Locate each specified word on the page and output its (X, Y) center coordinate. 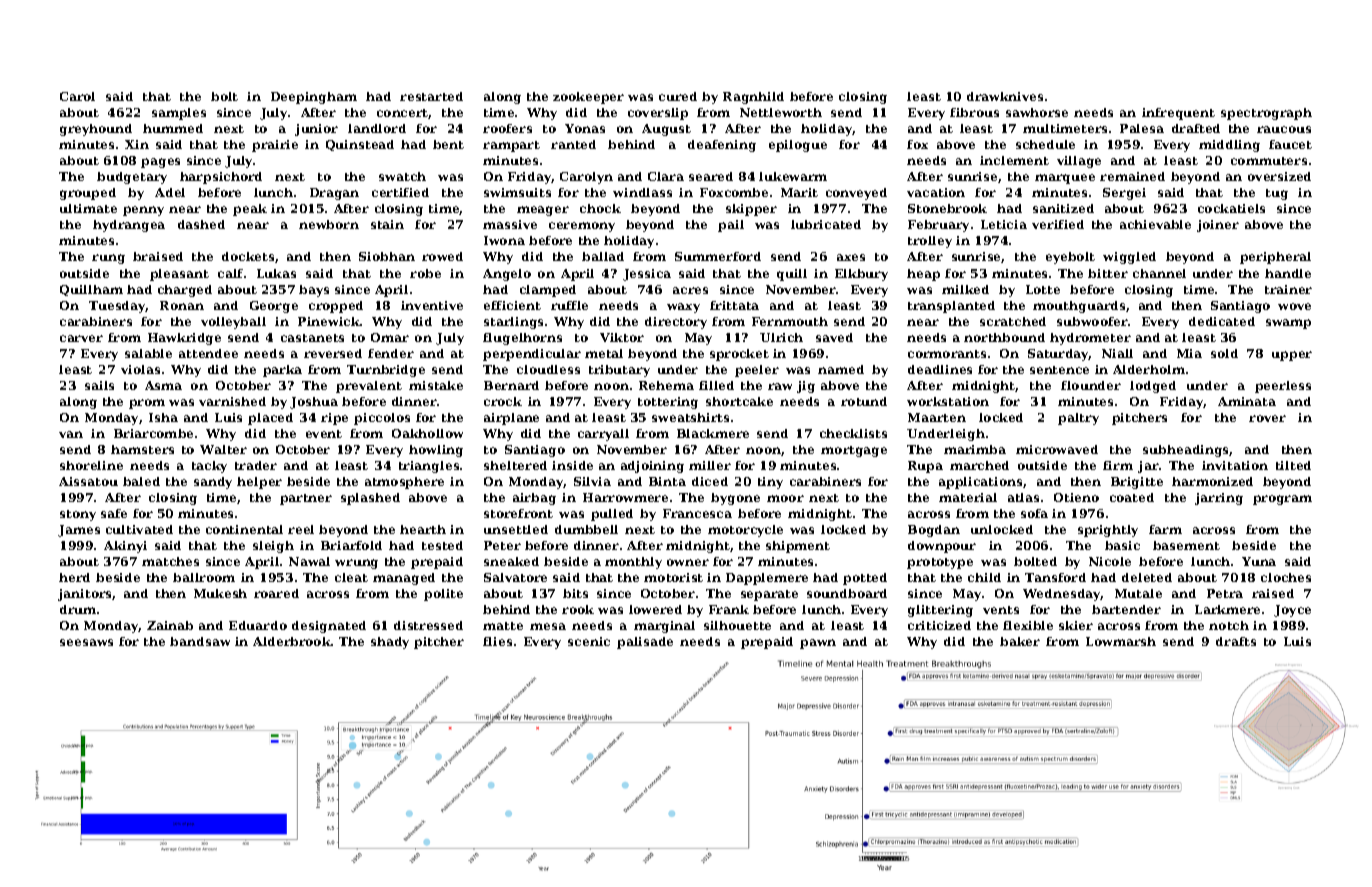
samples (179, 114)
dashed (201, 224)
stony (78, 515)
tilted (1293, 465)
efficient (512, 305)
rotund (864, 401)
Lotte (1043, 289)
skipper (751, 210)
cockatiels (1231, 208)
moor (785, 498)
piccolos (382, 419)
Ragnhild (753, 98)
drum (78, 609)
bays (314, 291)
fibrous (974, 112)
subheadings (1186, 451)
